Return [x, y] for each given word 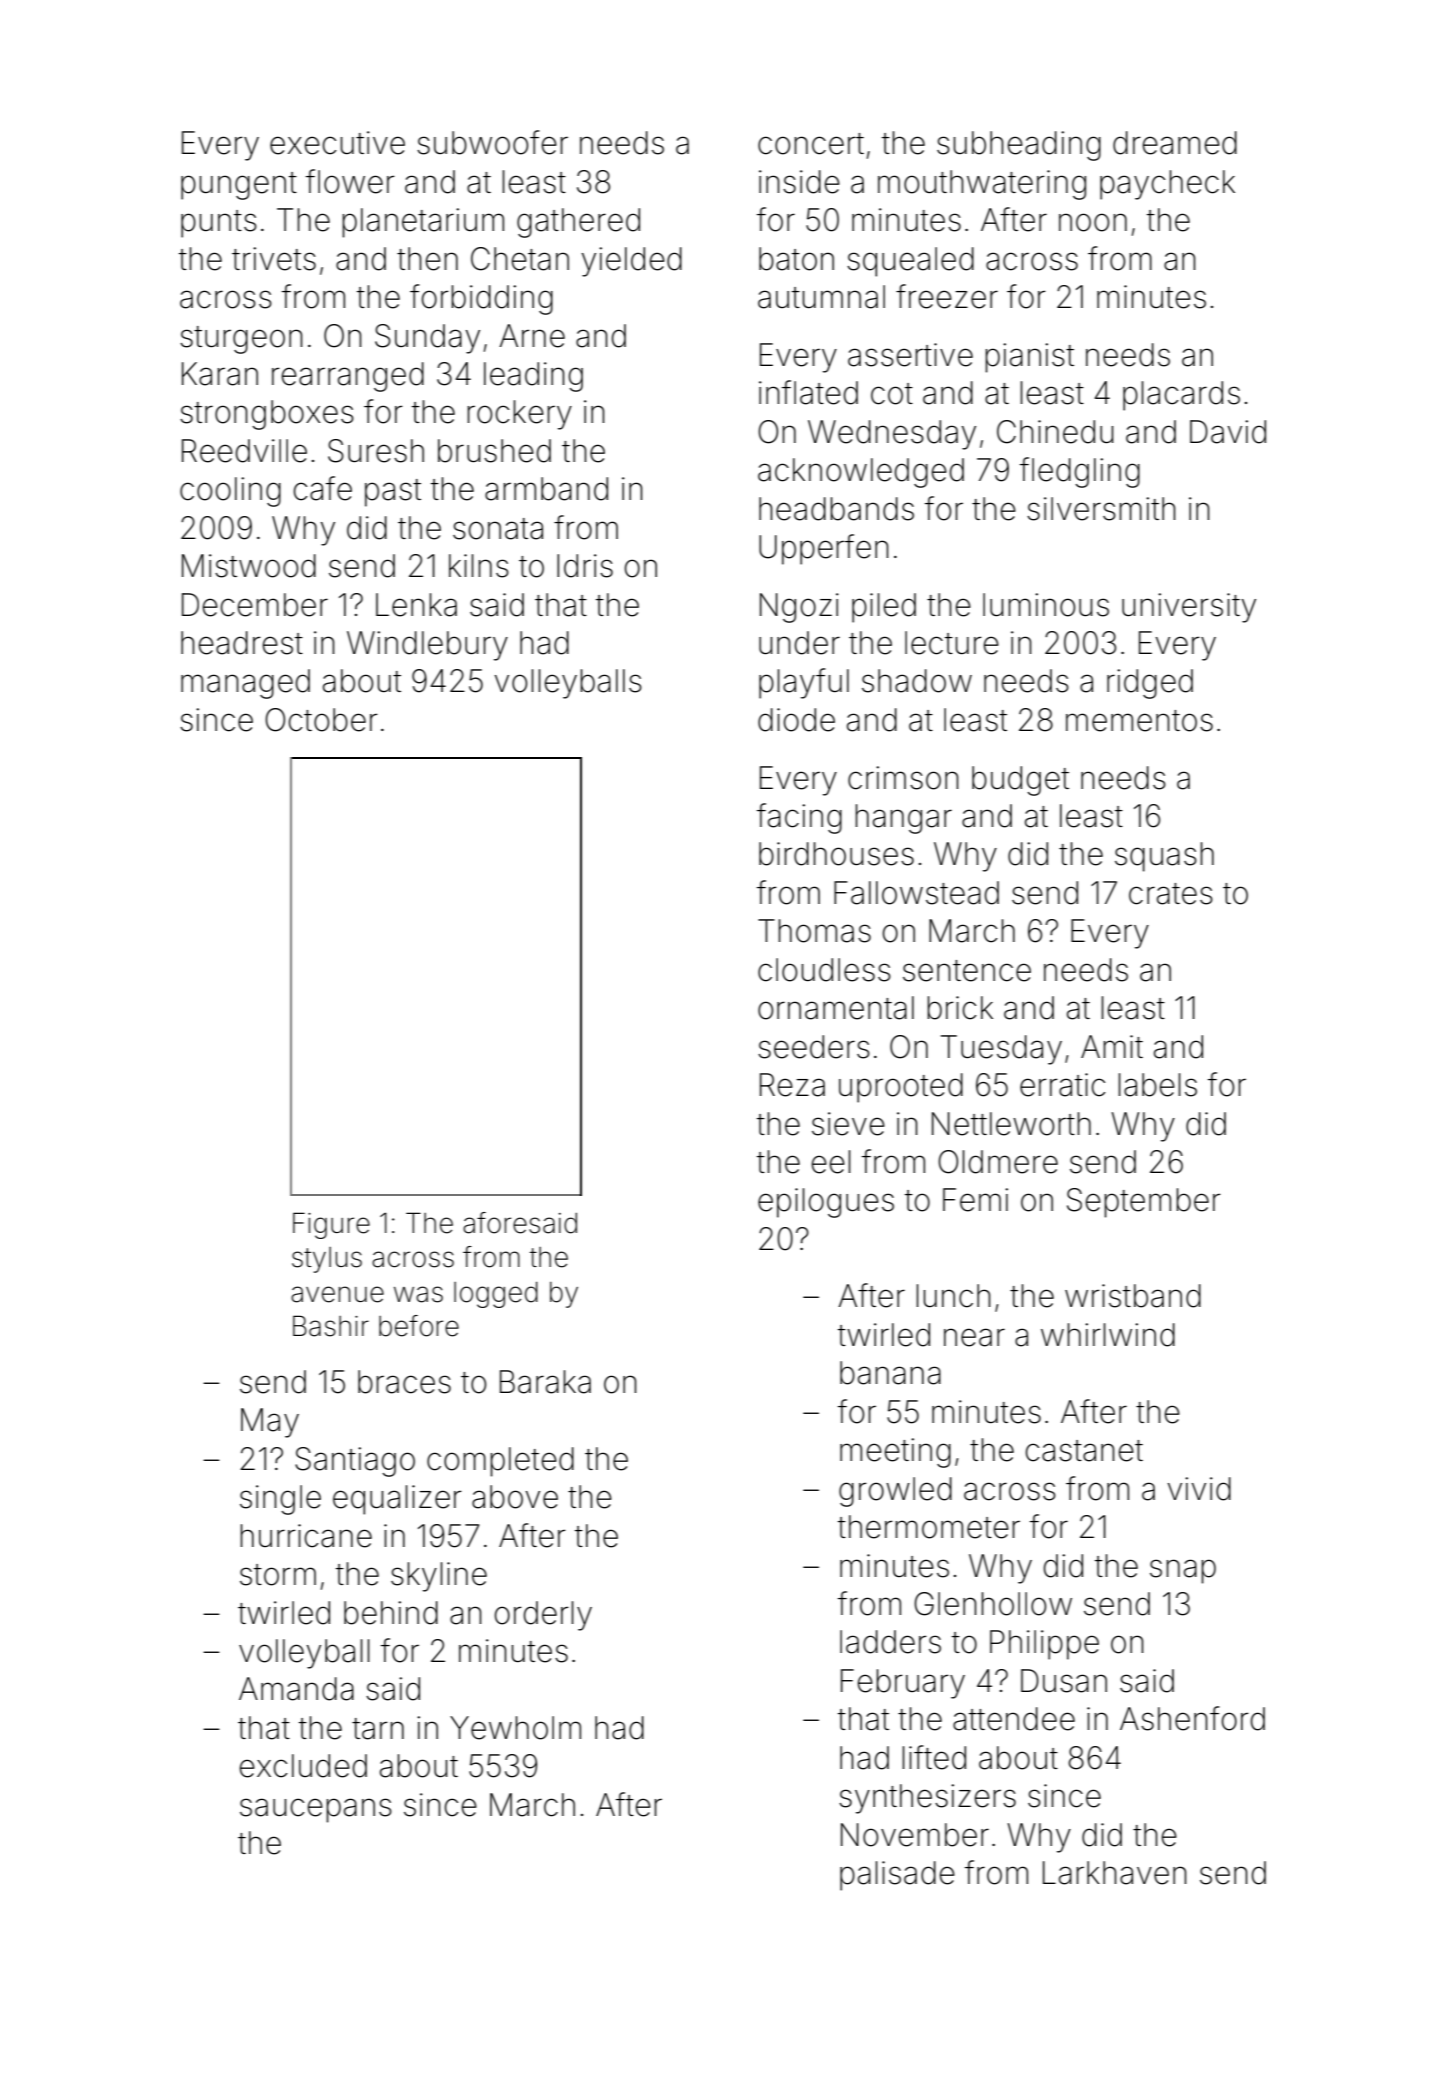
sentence [967, 971]
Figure [331, 1225]
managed [245, 684]
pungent [239, 186]
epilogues [826, 1203]
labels [1157, 1085]
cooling [230, 492]
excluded [303, 1766]
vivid [1199, 1489]
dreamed [1175, 143]
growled [895, 1492]
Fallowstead [916, 893]
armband [546, 489]
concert [811, 144]
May [270, 1423]
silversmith [1101, 509]
